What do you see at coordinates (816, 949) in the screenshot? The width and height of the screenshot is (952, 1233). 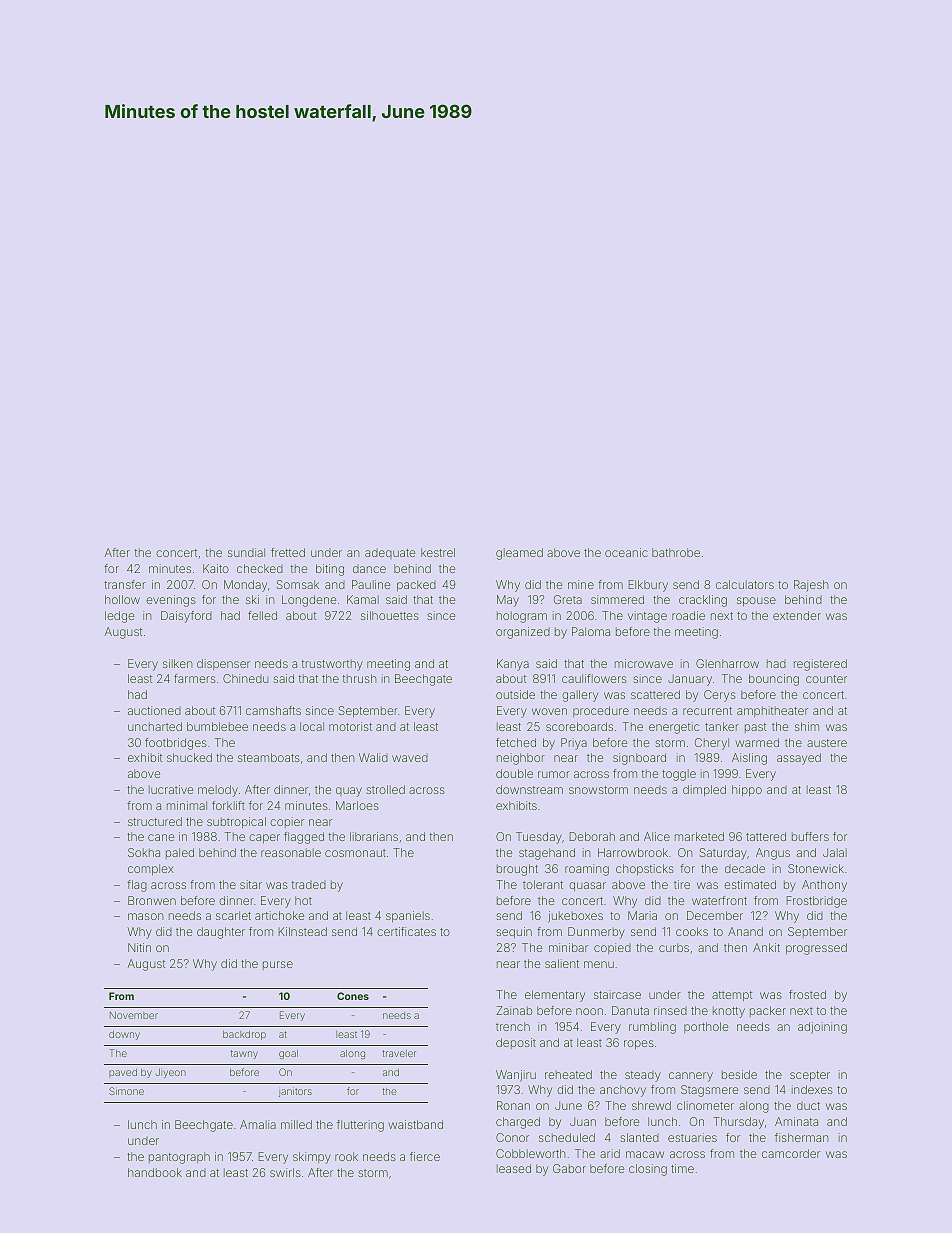 I see `progressed` at bounding box center [816, 949].
